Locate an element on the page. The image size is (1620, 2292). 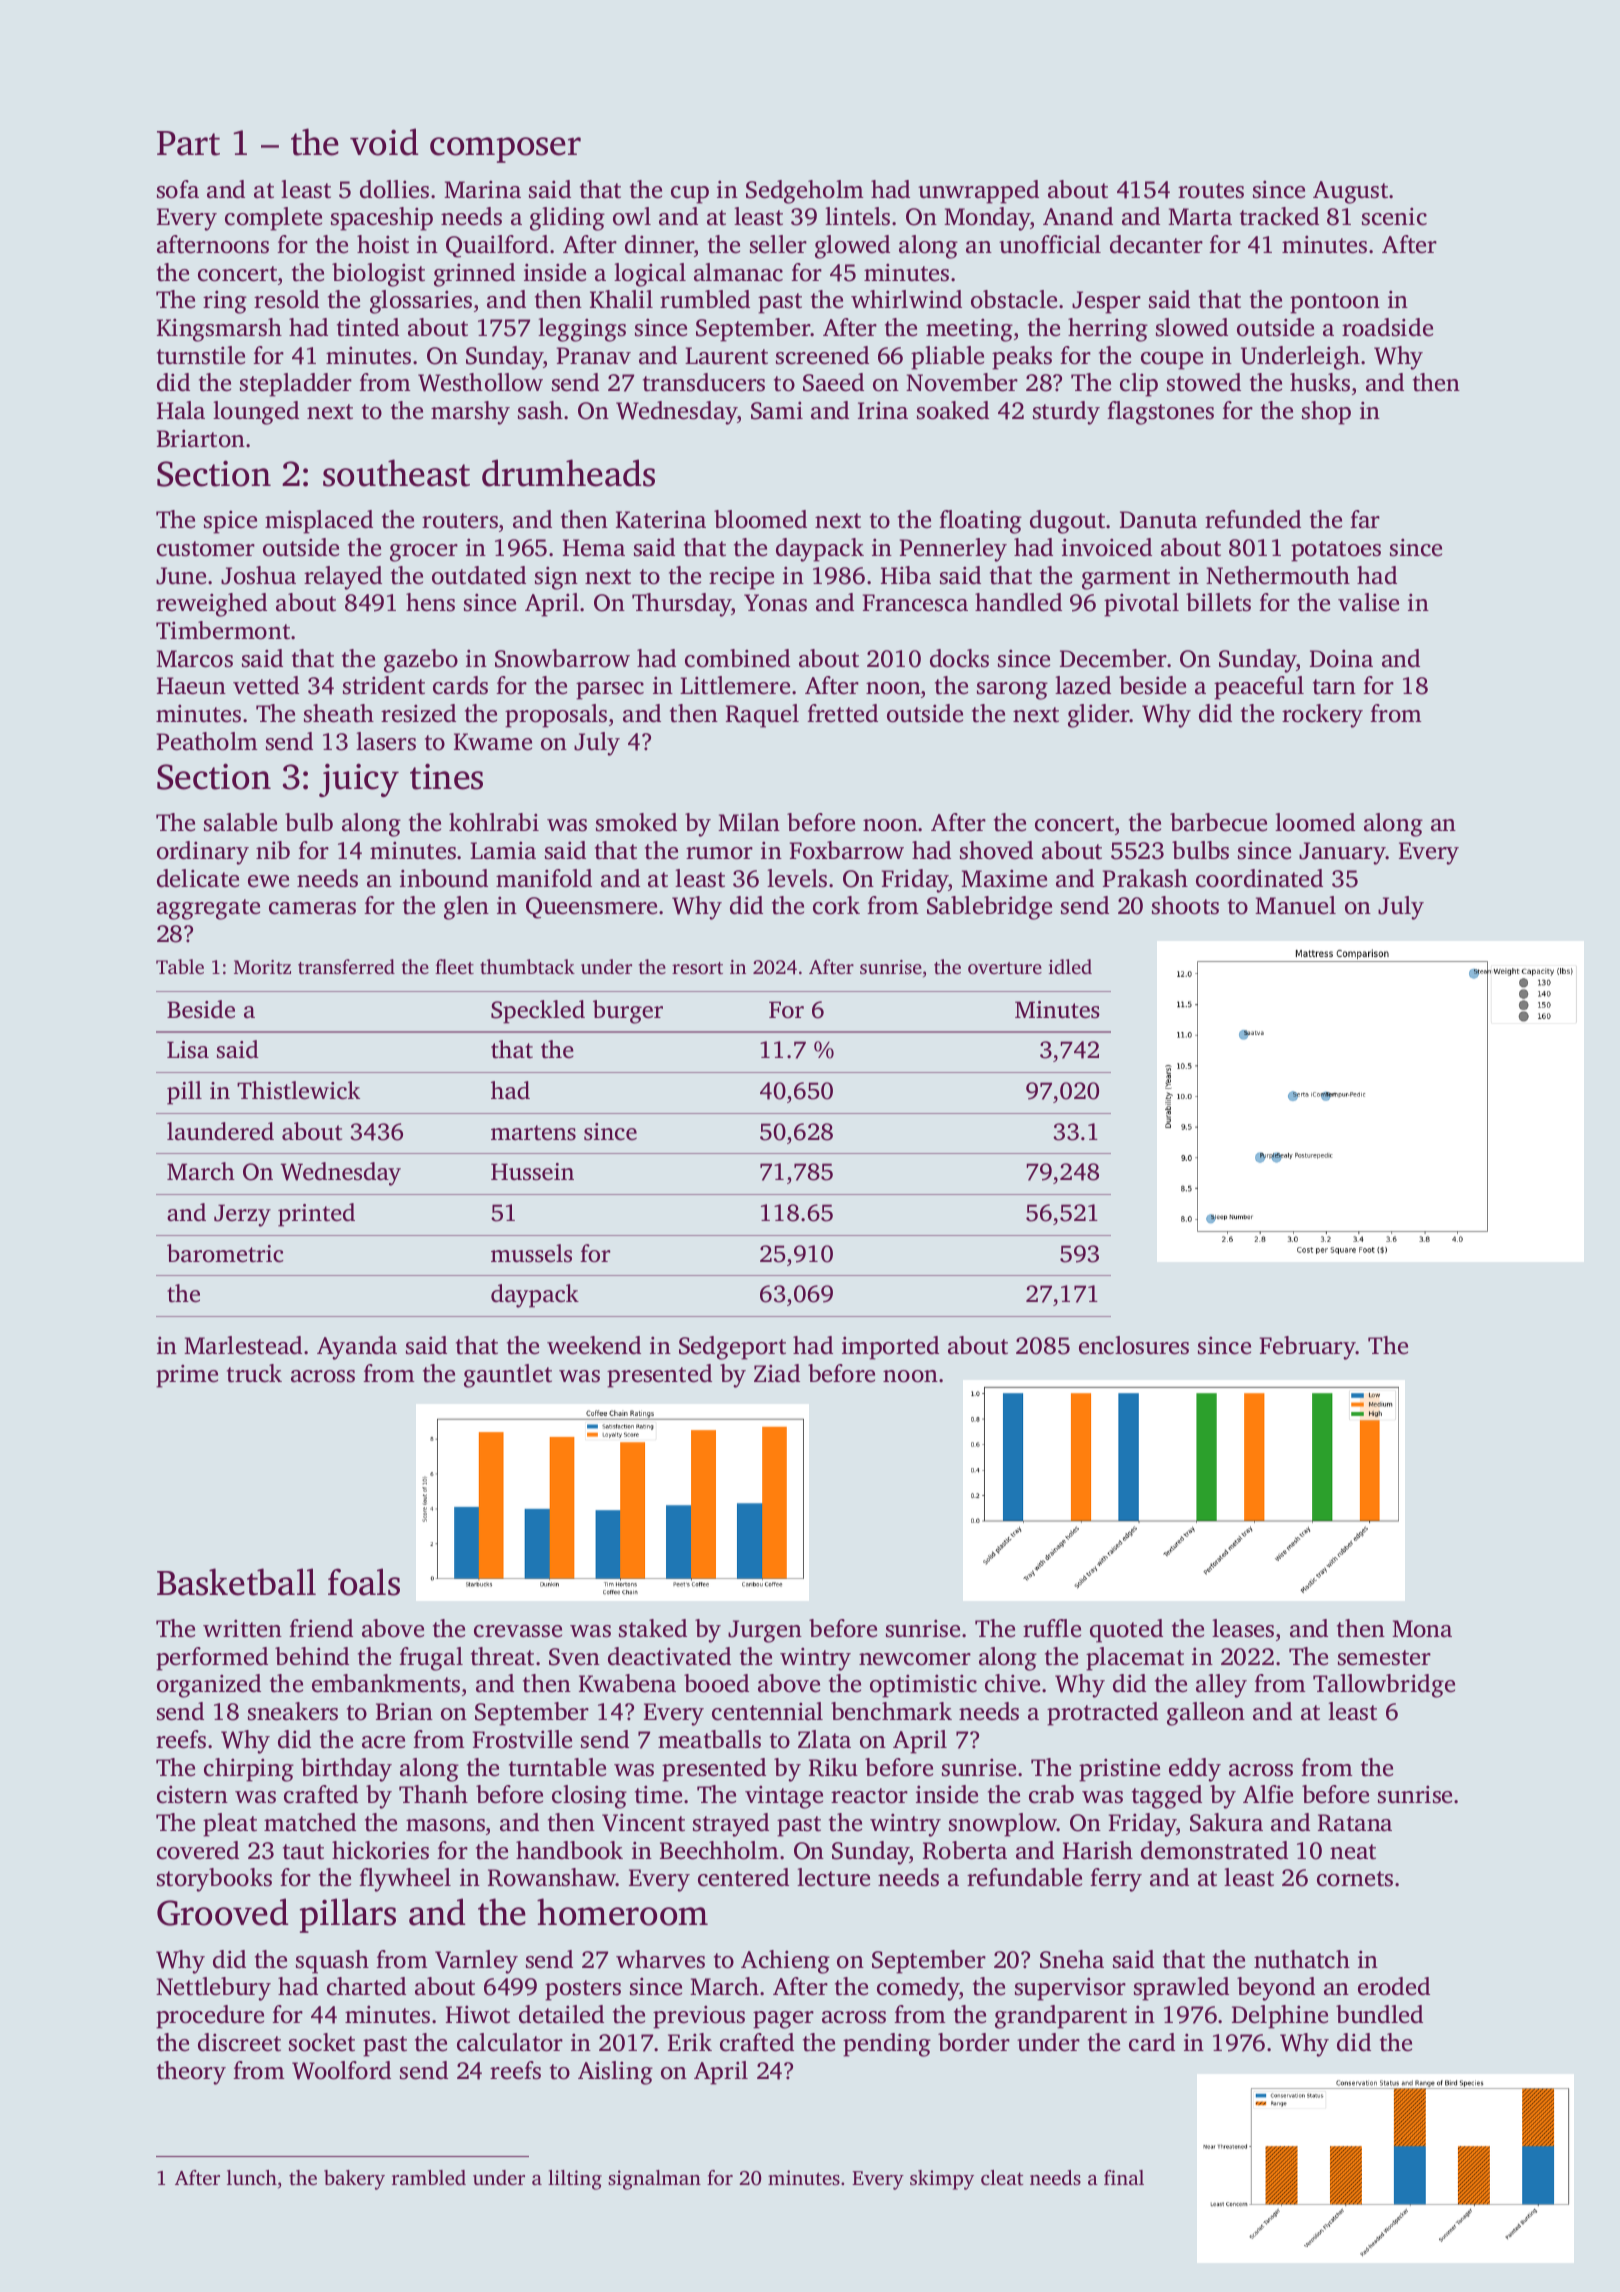
Part is located at coordinates (188, 143).
